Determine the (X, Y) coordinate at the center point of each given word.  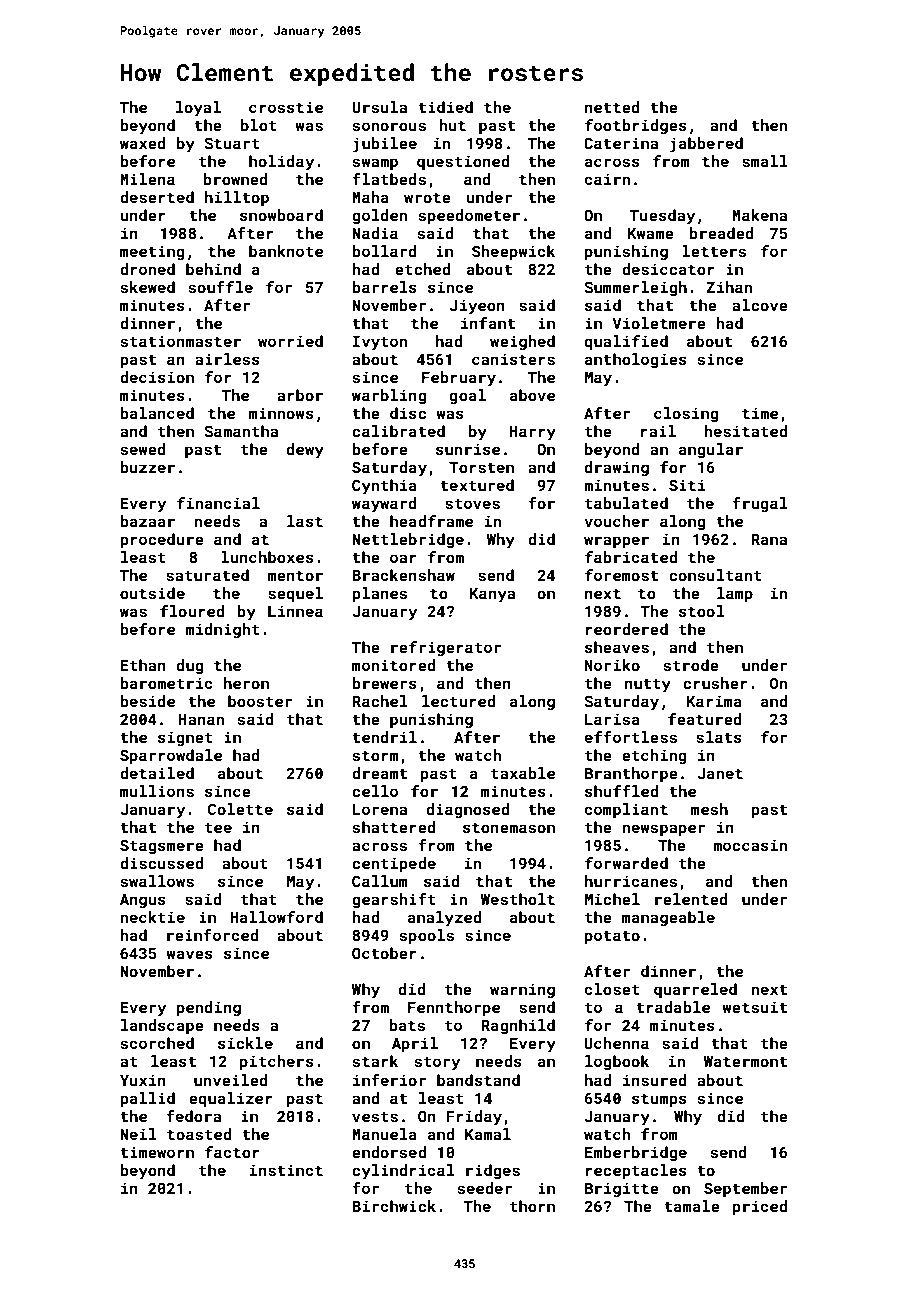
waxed (143, 143)
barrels (384, 287)
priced (759, 1207)
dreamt (379, 773)
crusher (715, 683)
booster (260, 701)
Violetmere (659, 323)
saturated (207, 575)
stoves (472, 503)
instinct (286, 1170)
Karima (714, 701)
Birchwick (394, 1206)
